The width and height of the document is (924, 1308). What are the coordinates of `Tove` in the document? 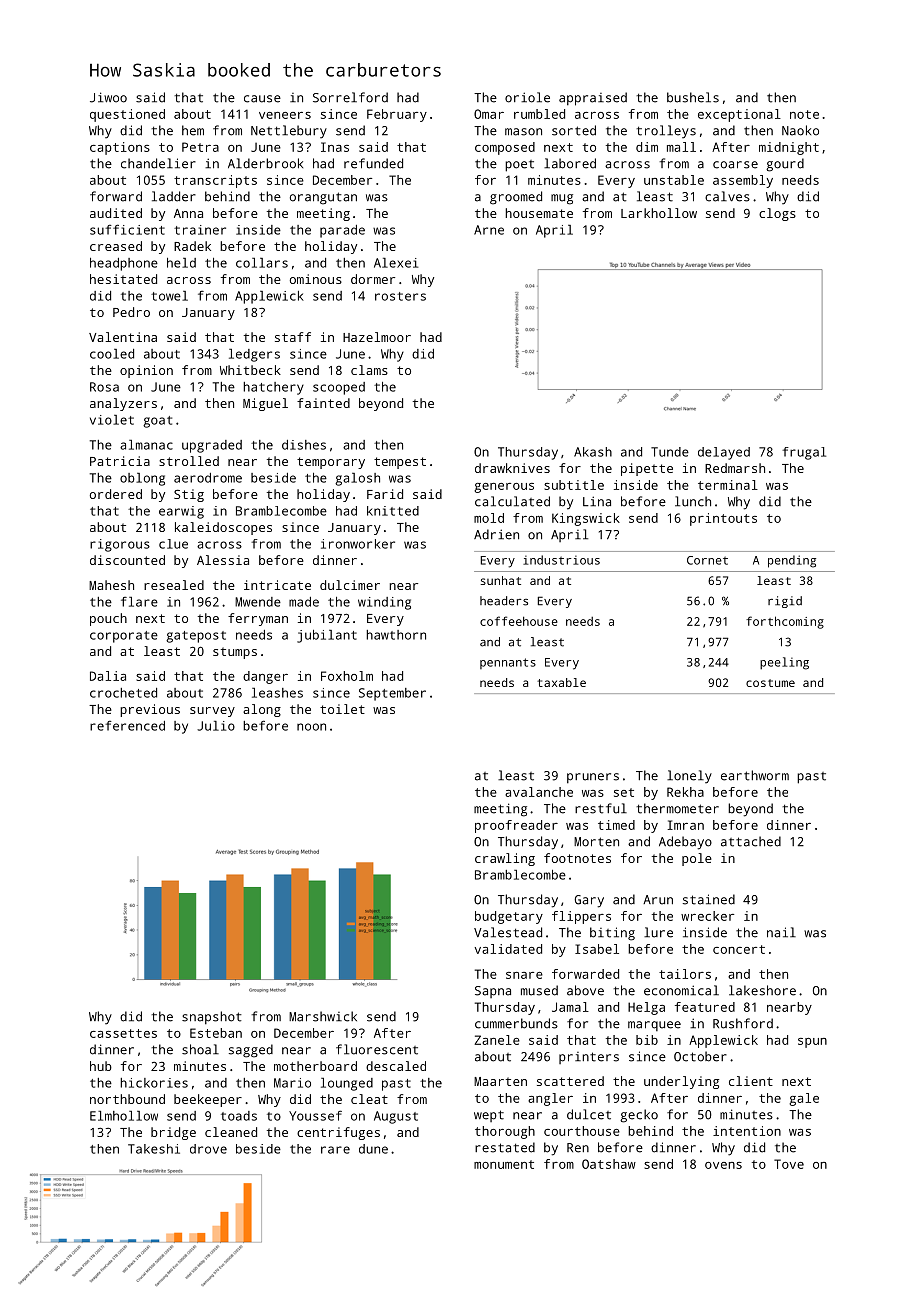 It's located at (789, 1164).
